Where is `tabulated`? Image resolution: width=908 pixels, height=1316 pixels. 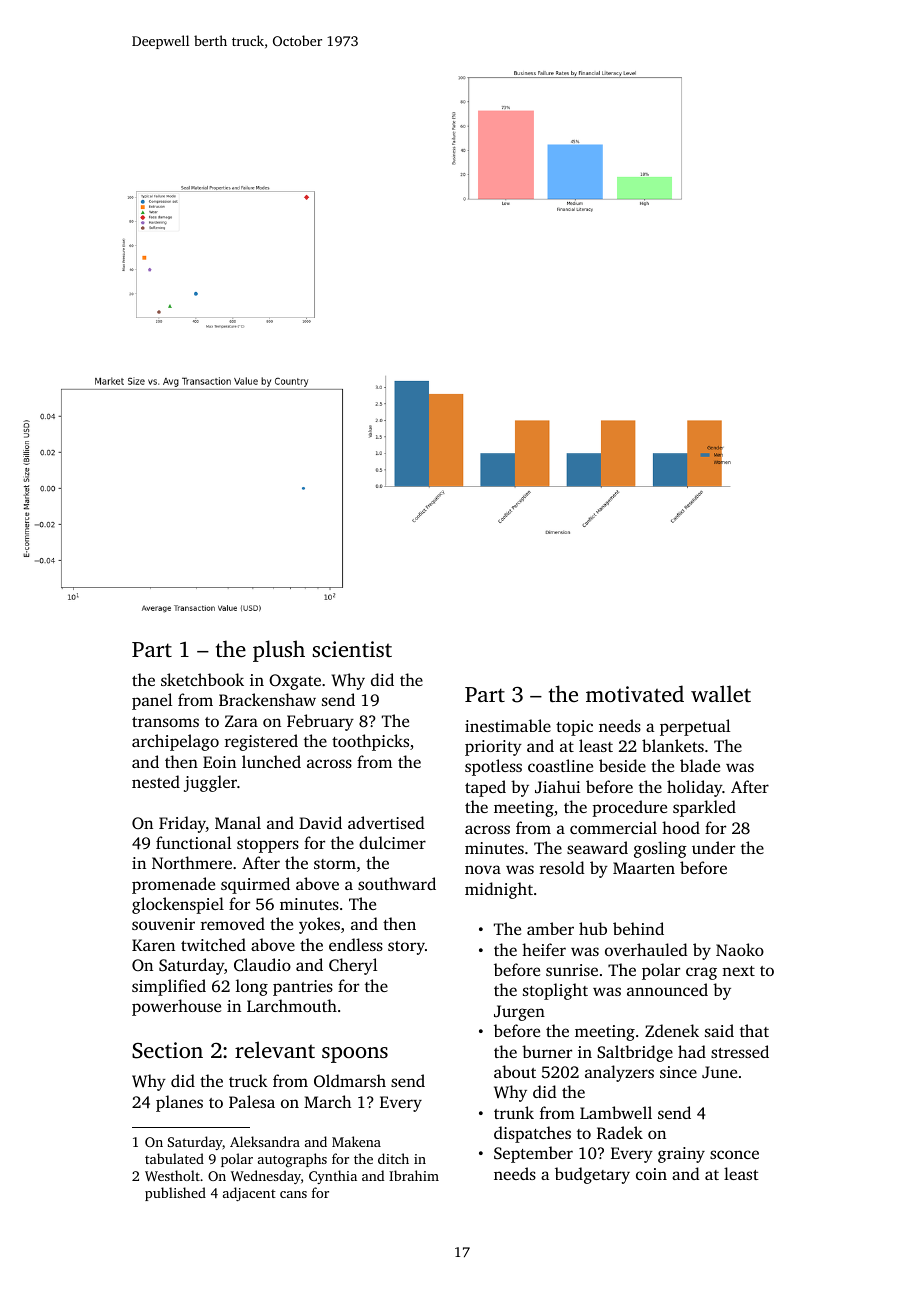 tabulated is located at coordinates (174, 1158).
